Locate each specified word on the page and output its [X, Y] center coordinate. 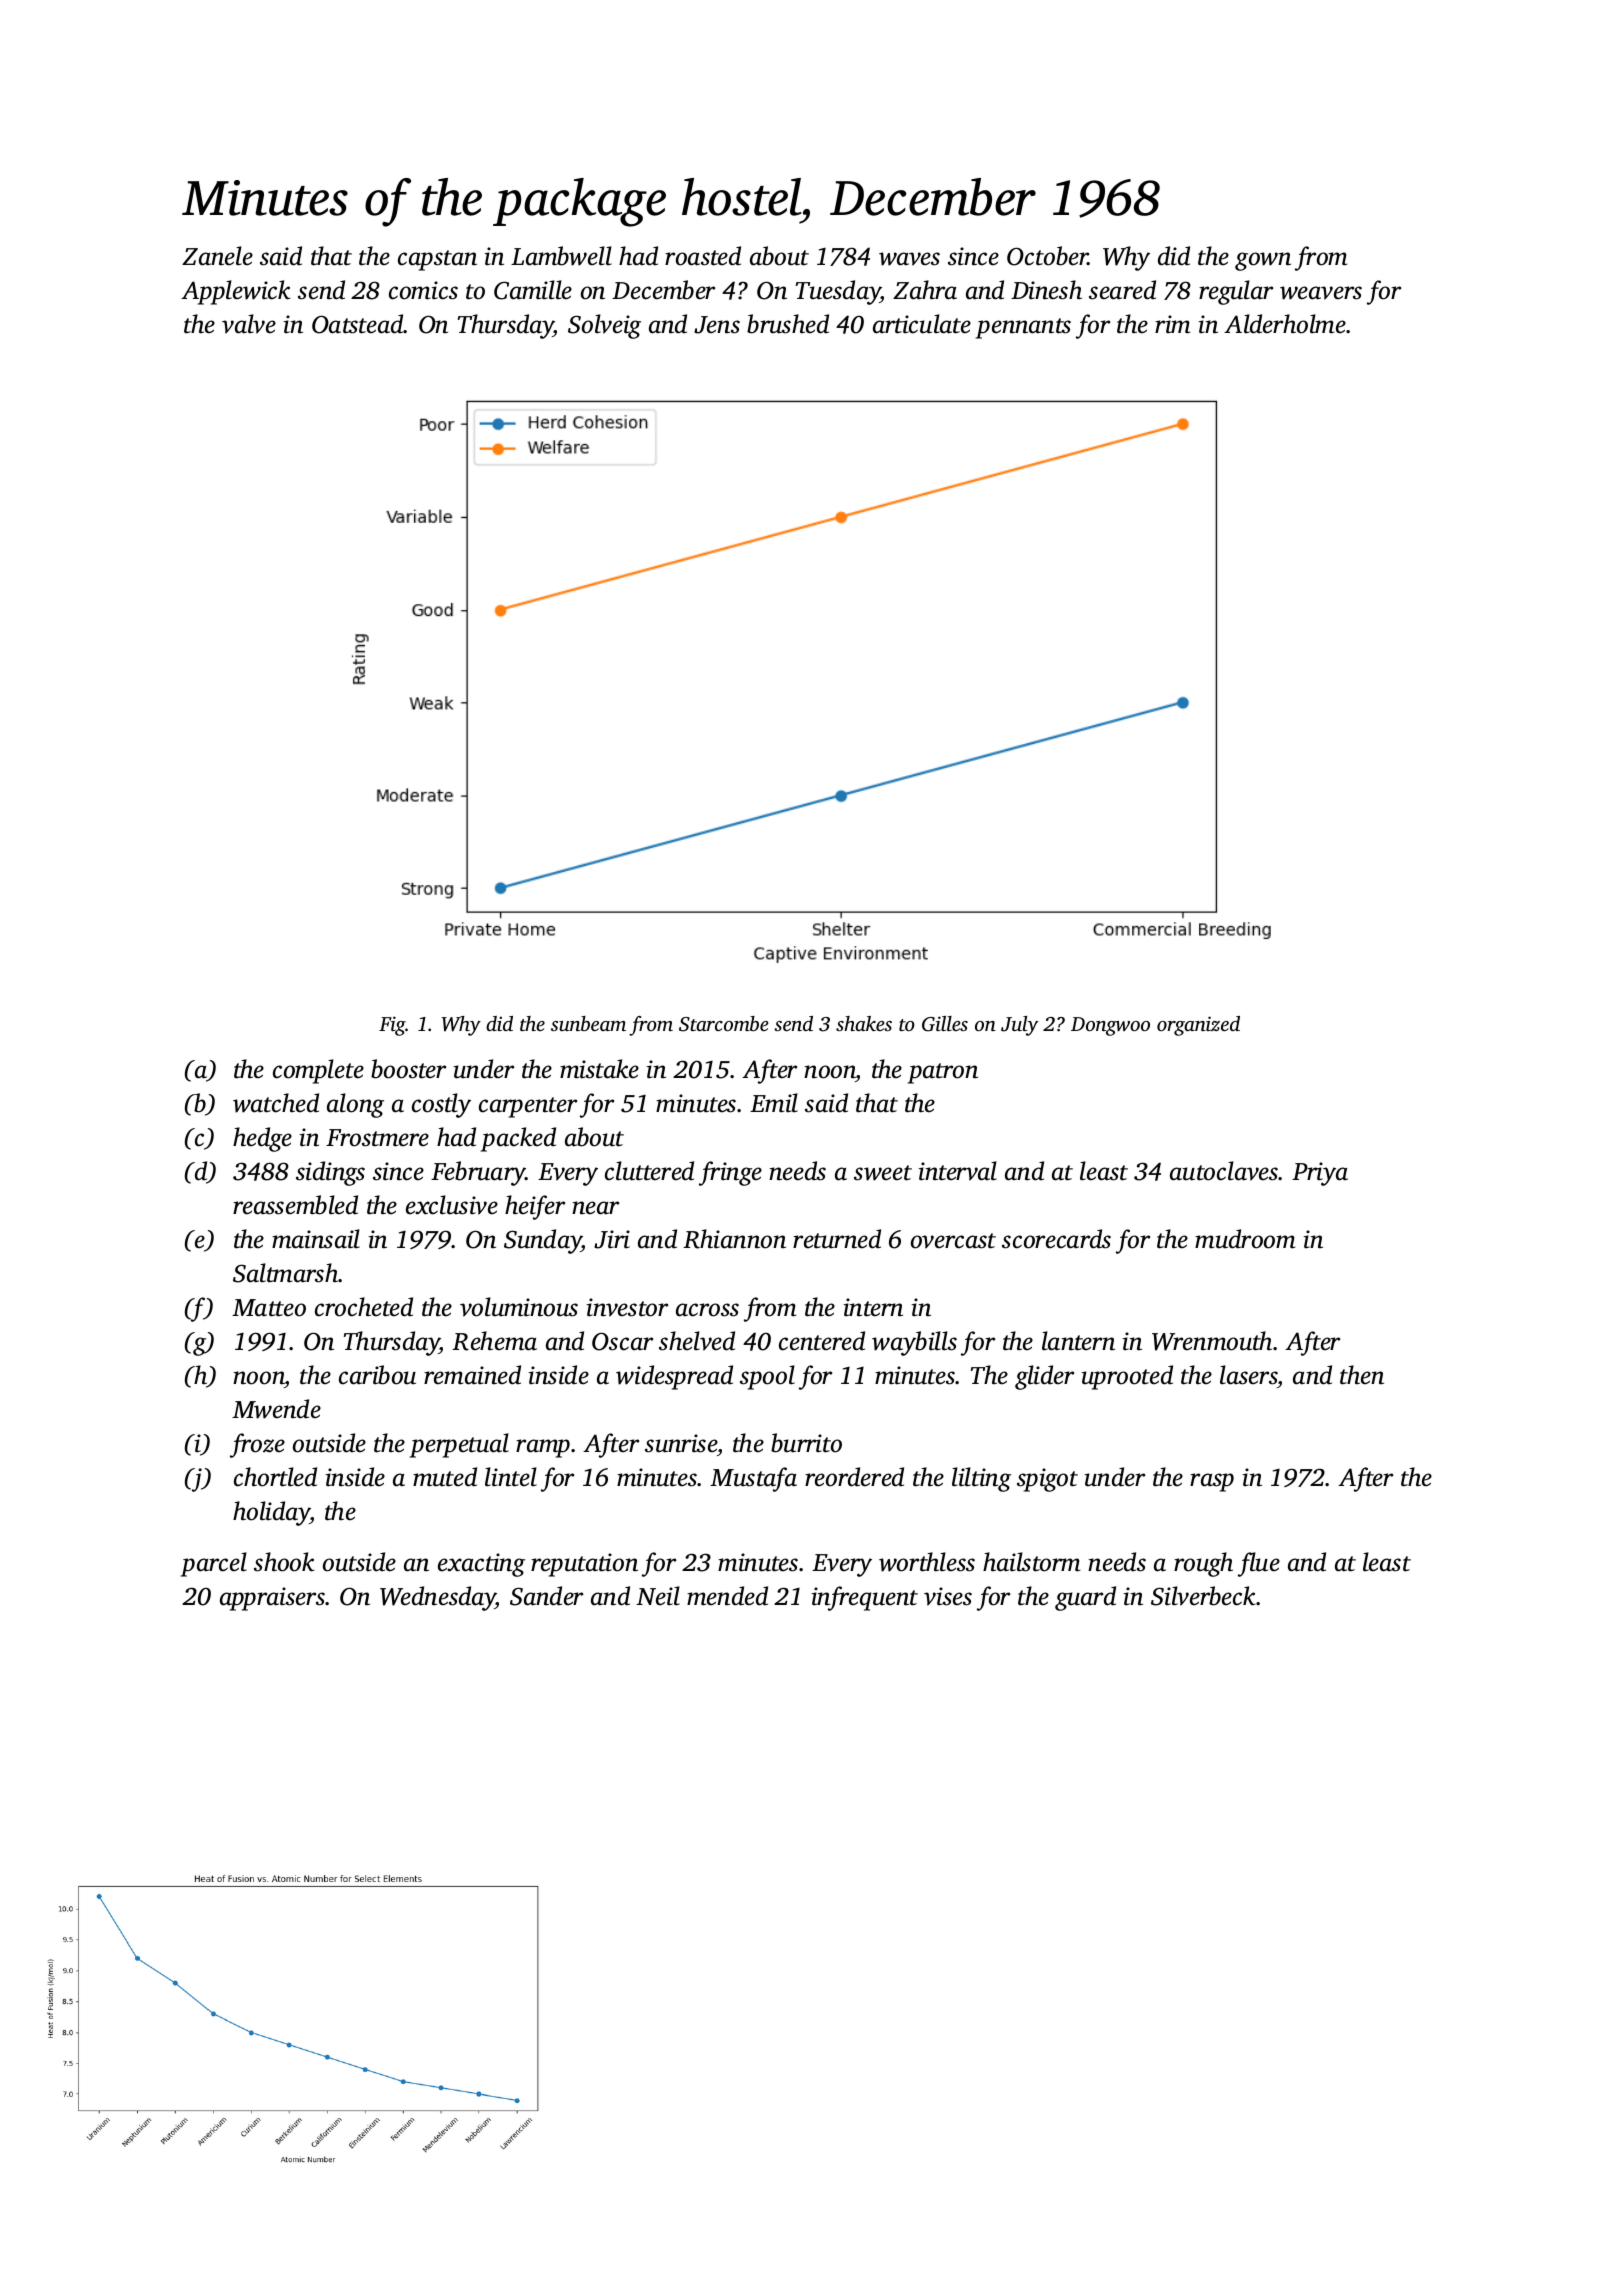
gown [1263, 261]
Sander [546, 1596]
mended [727, 1596]
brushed [788, 324]
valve [249, 324]
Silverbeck [1204, 1596]
